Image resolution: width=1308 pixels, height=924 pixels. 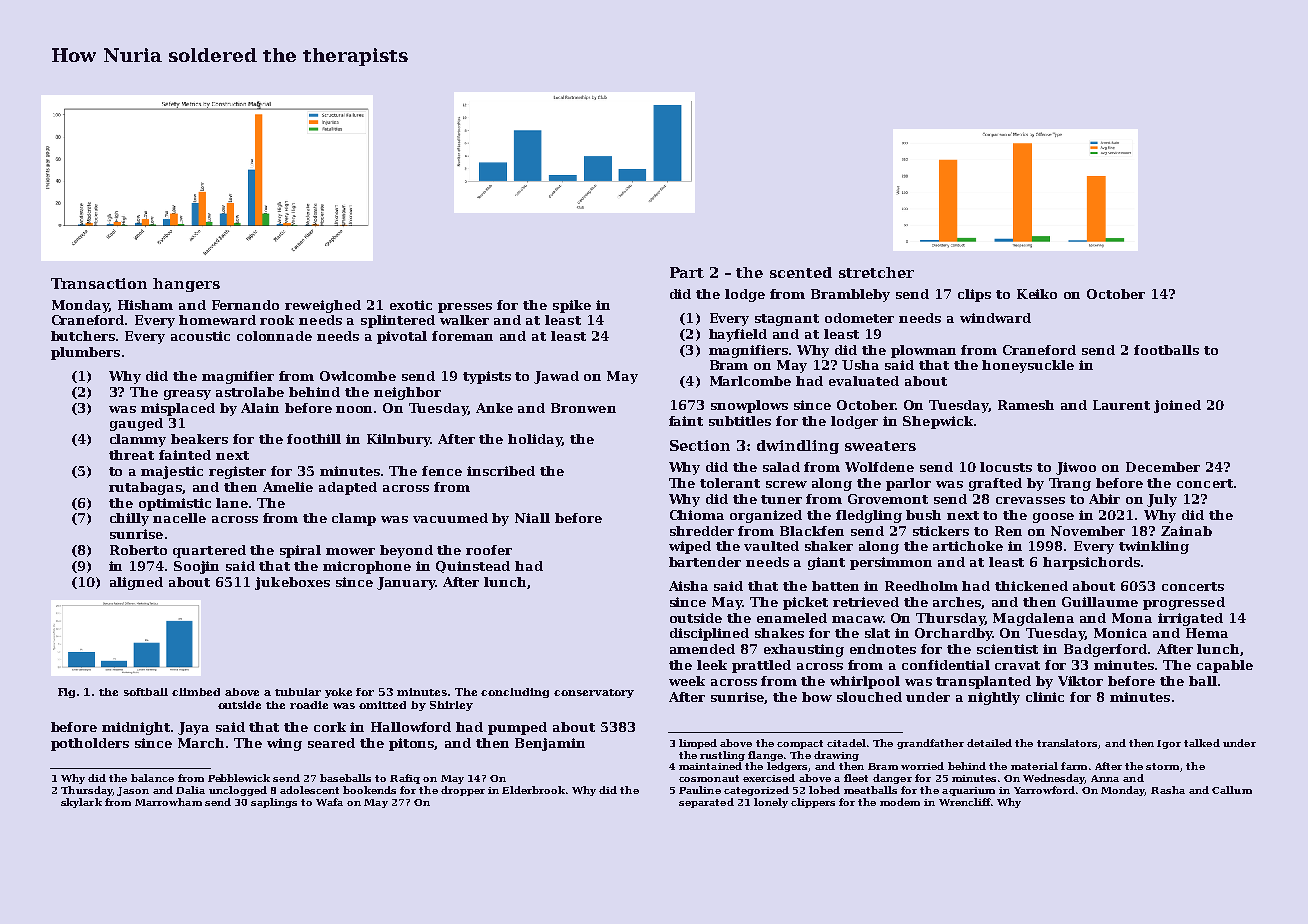 I want to click on climbed, so click(x=196, y=692).
